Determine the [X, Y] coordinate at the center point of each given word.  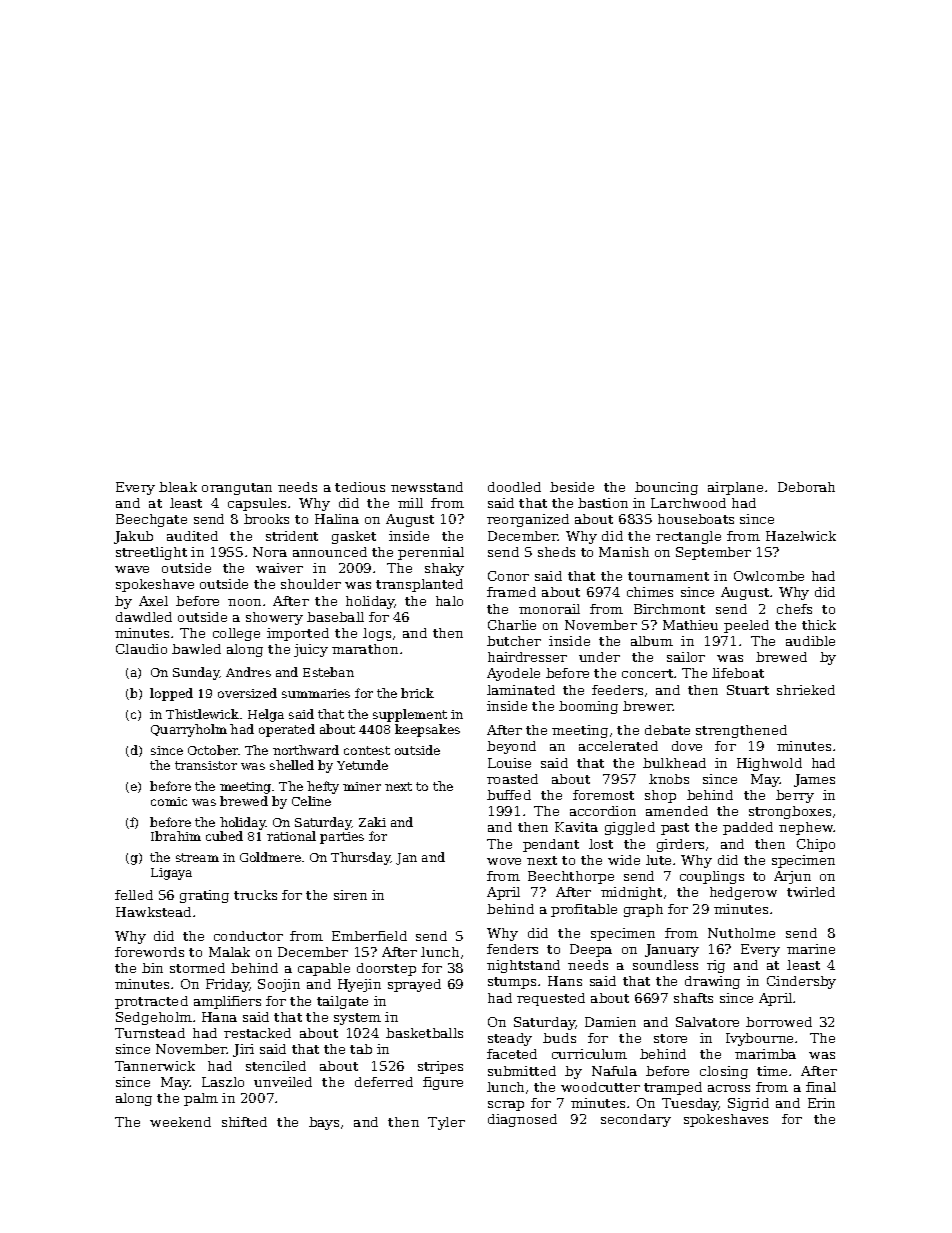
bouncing [666, 488]
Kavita [576, 827]
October [213, 750]
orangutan [237, 489]
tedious [360, 487]
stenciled [276, 1066]
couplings [712, 877]
